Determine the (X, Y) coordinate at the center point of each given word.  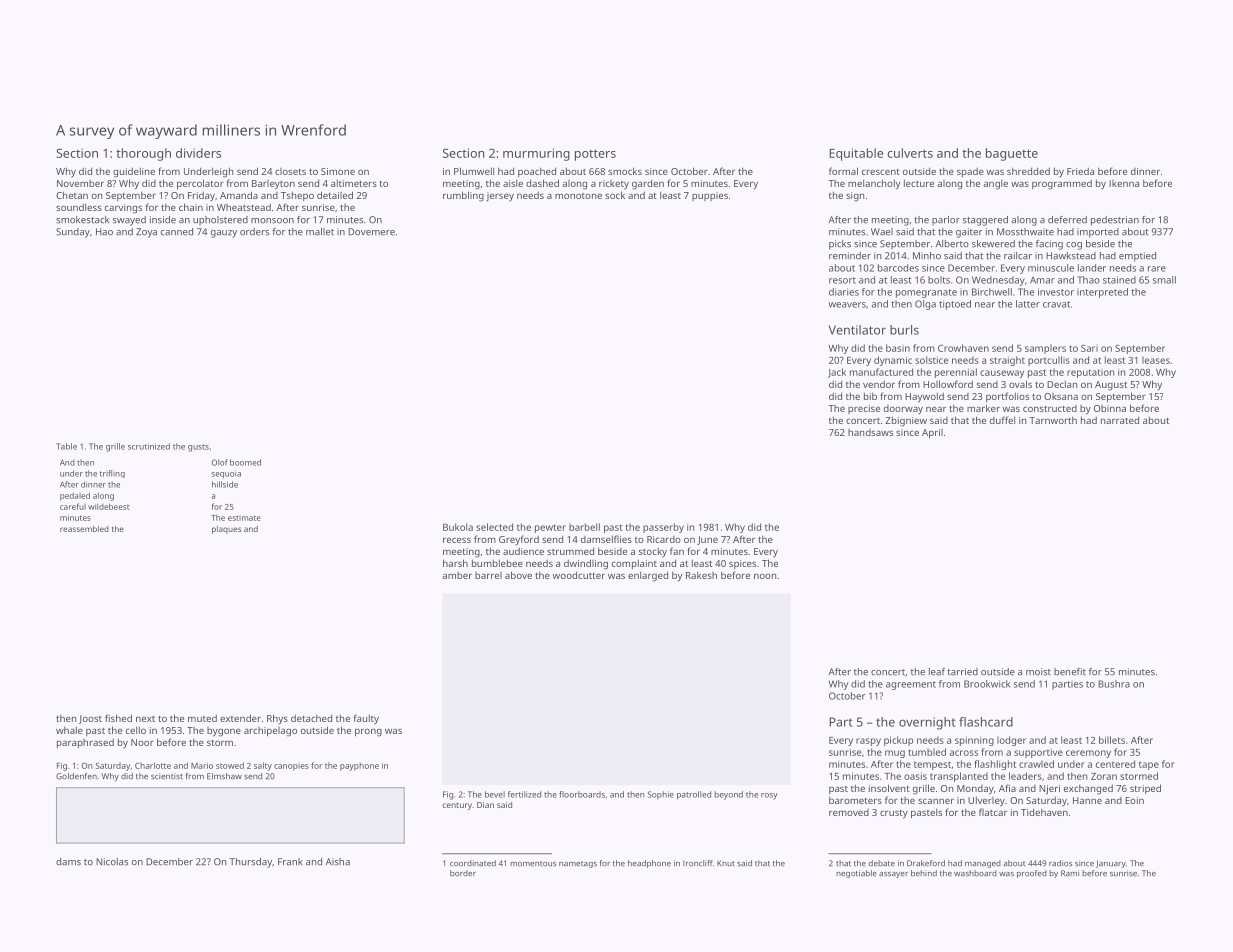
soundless (79, 207)
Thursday (250, 863)
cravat (1056, 304)
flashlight (995, 765)
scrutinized (149, 446)
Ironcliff (698, 863)
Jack (837, 373)
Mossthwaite (1025, 232)
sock (615, 195)
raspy (868, 742)
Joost (90, 719)
